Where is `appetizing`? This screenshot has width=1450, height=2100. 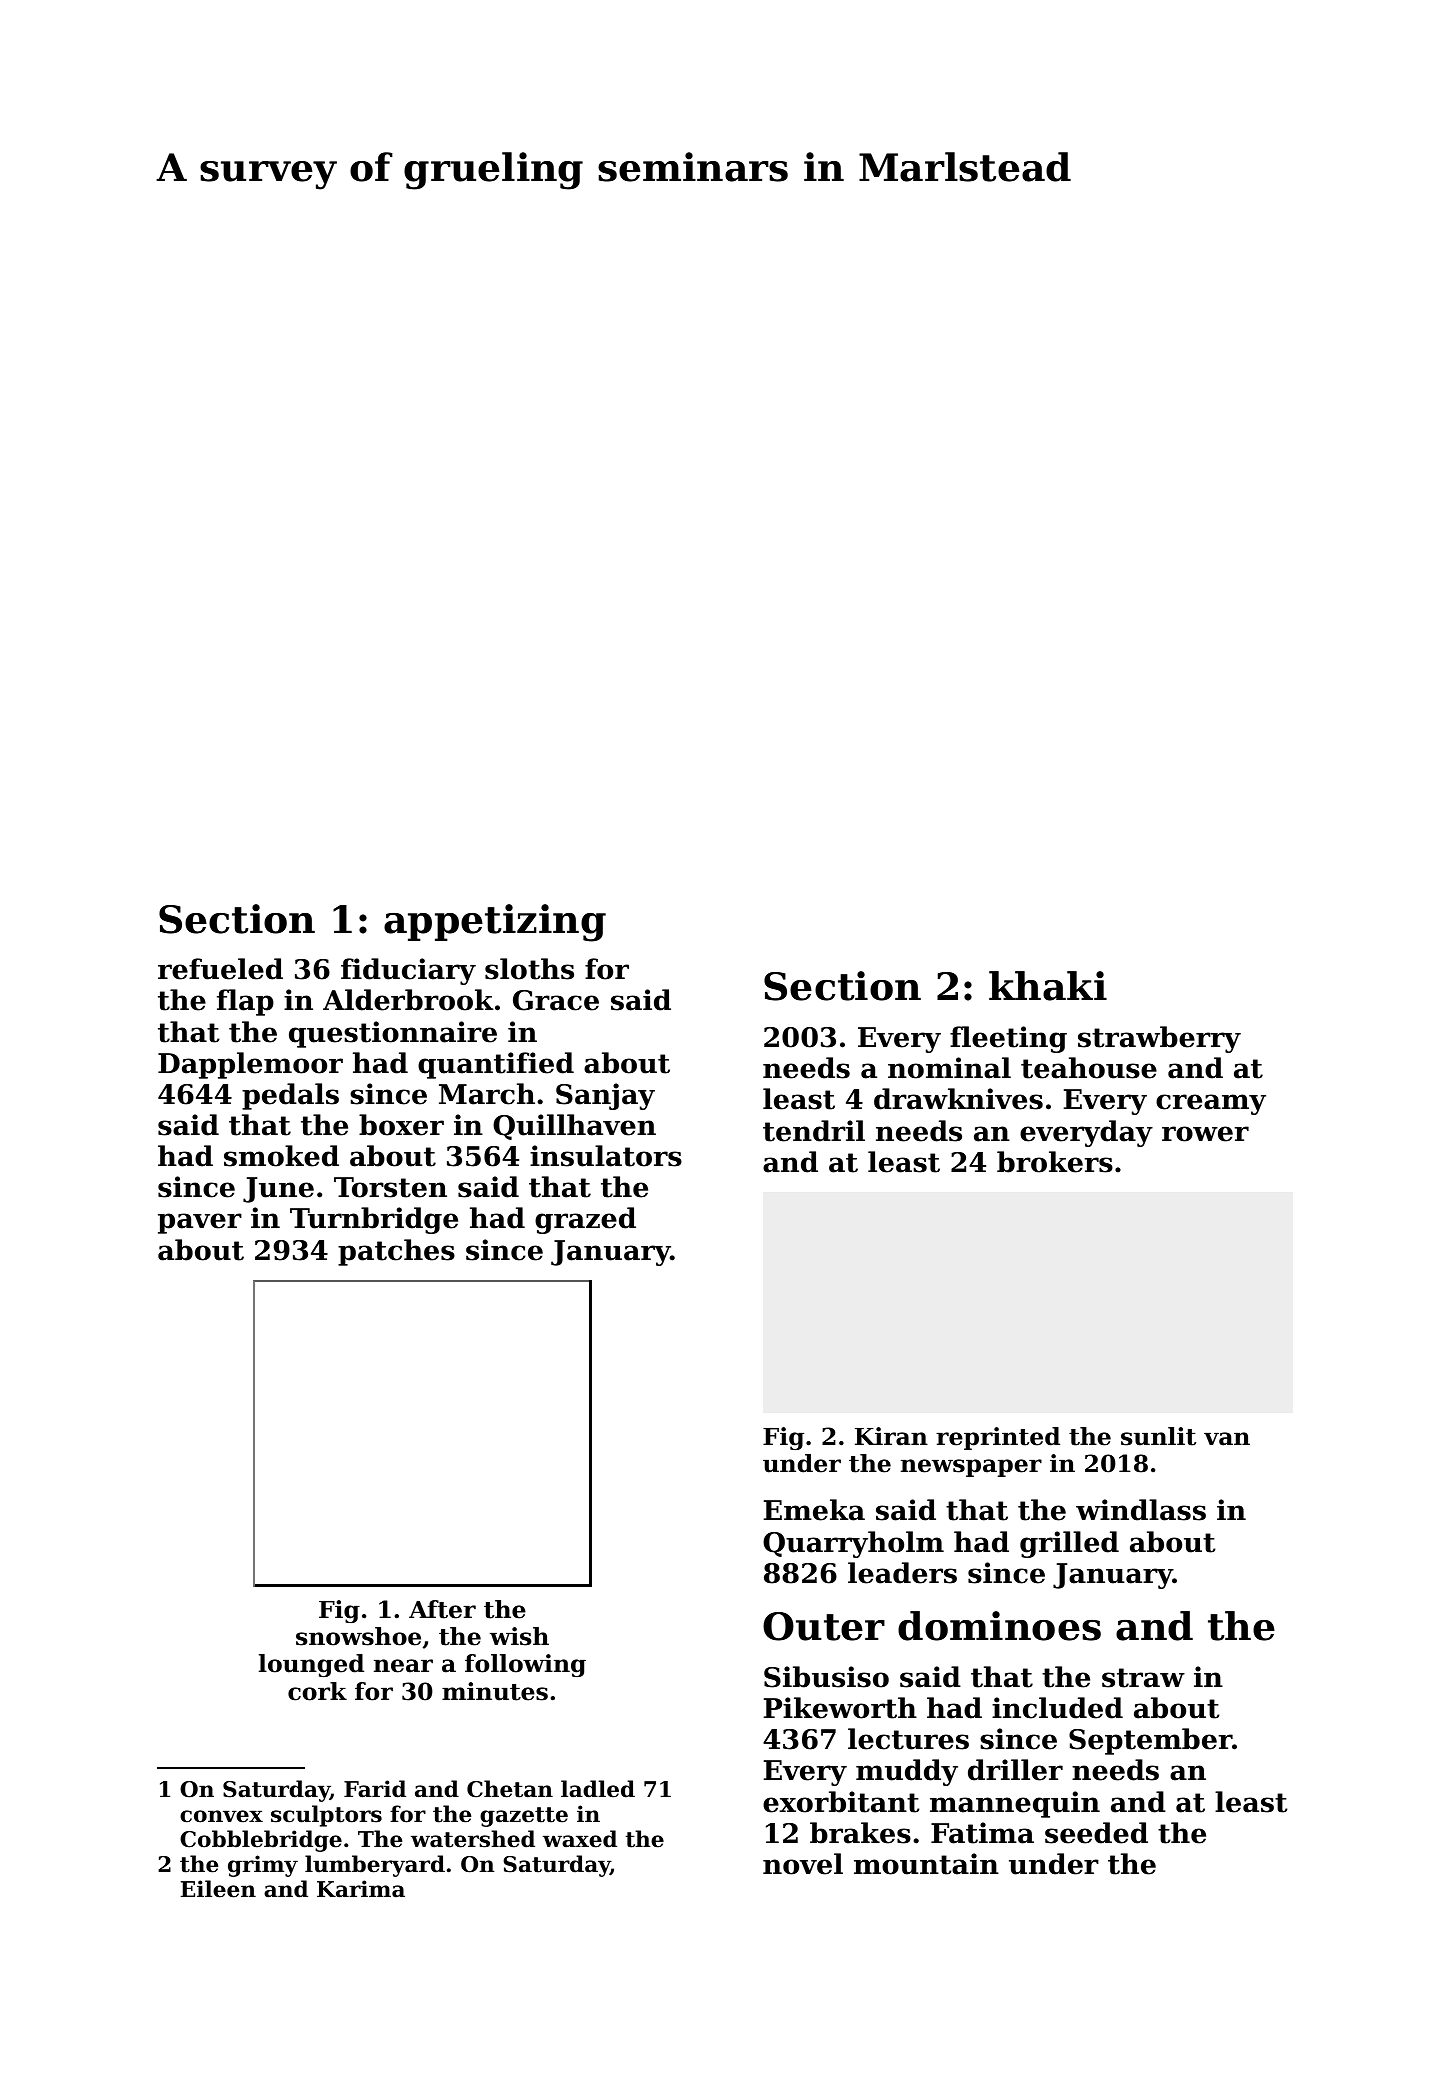
appetizing is located at coordinates (495, 923).
